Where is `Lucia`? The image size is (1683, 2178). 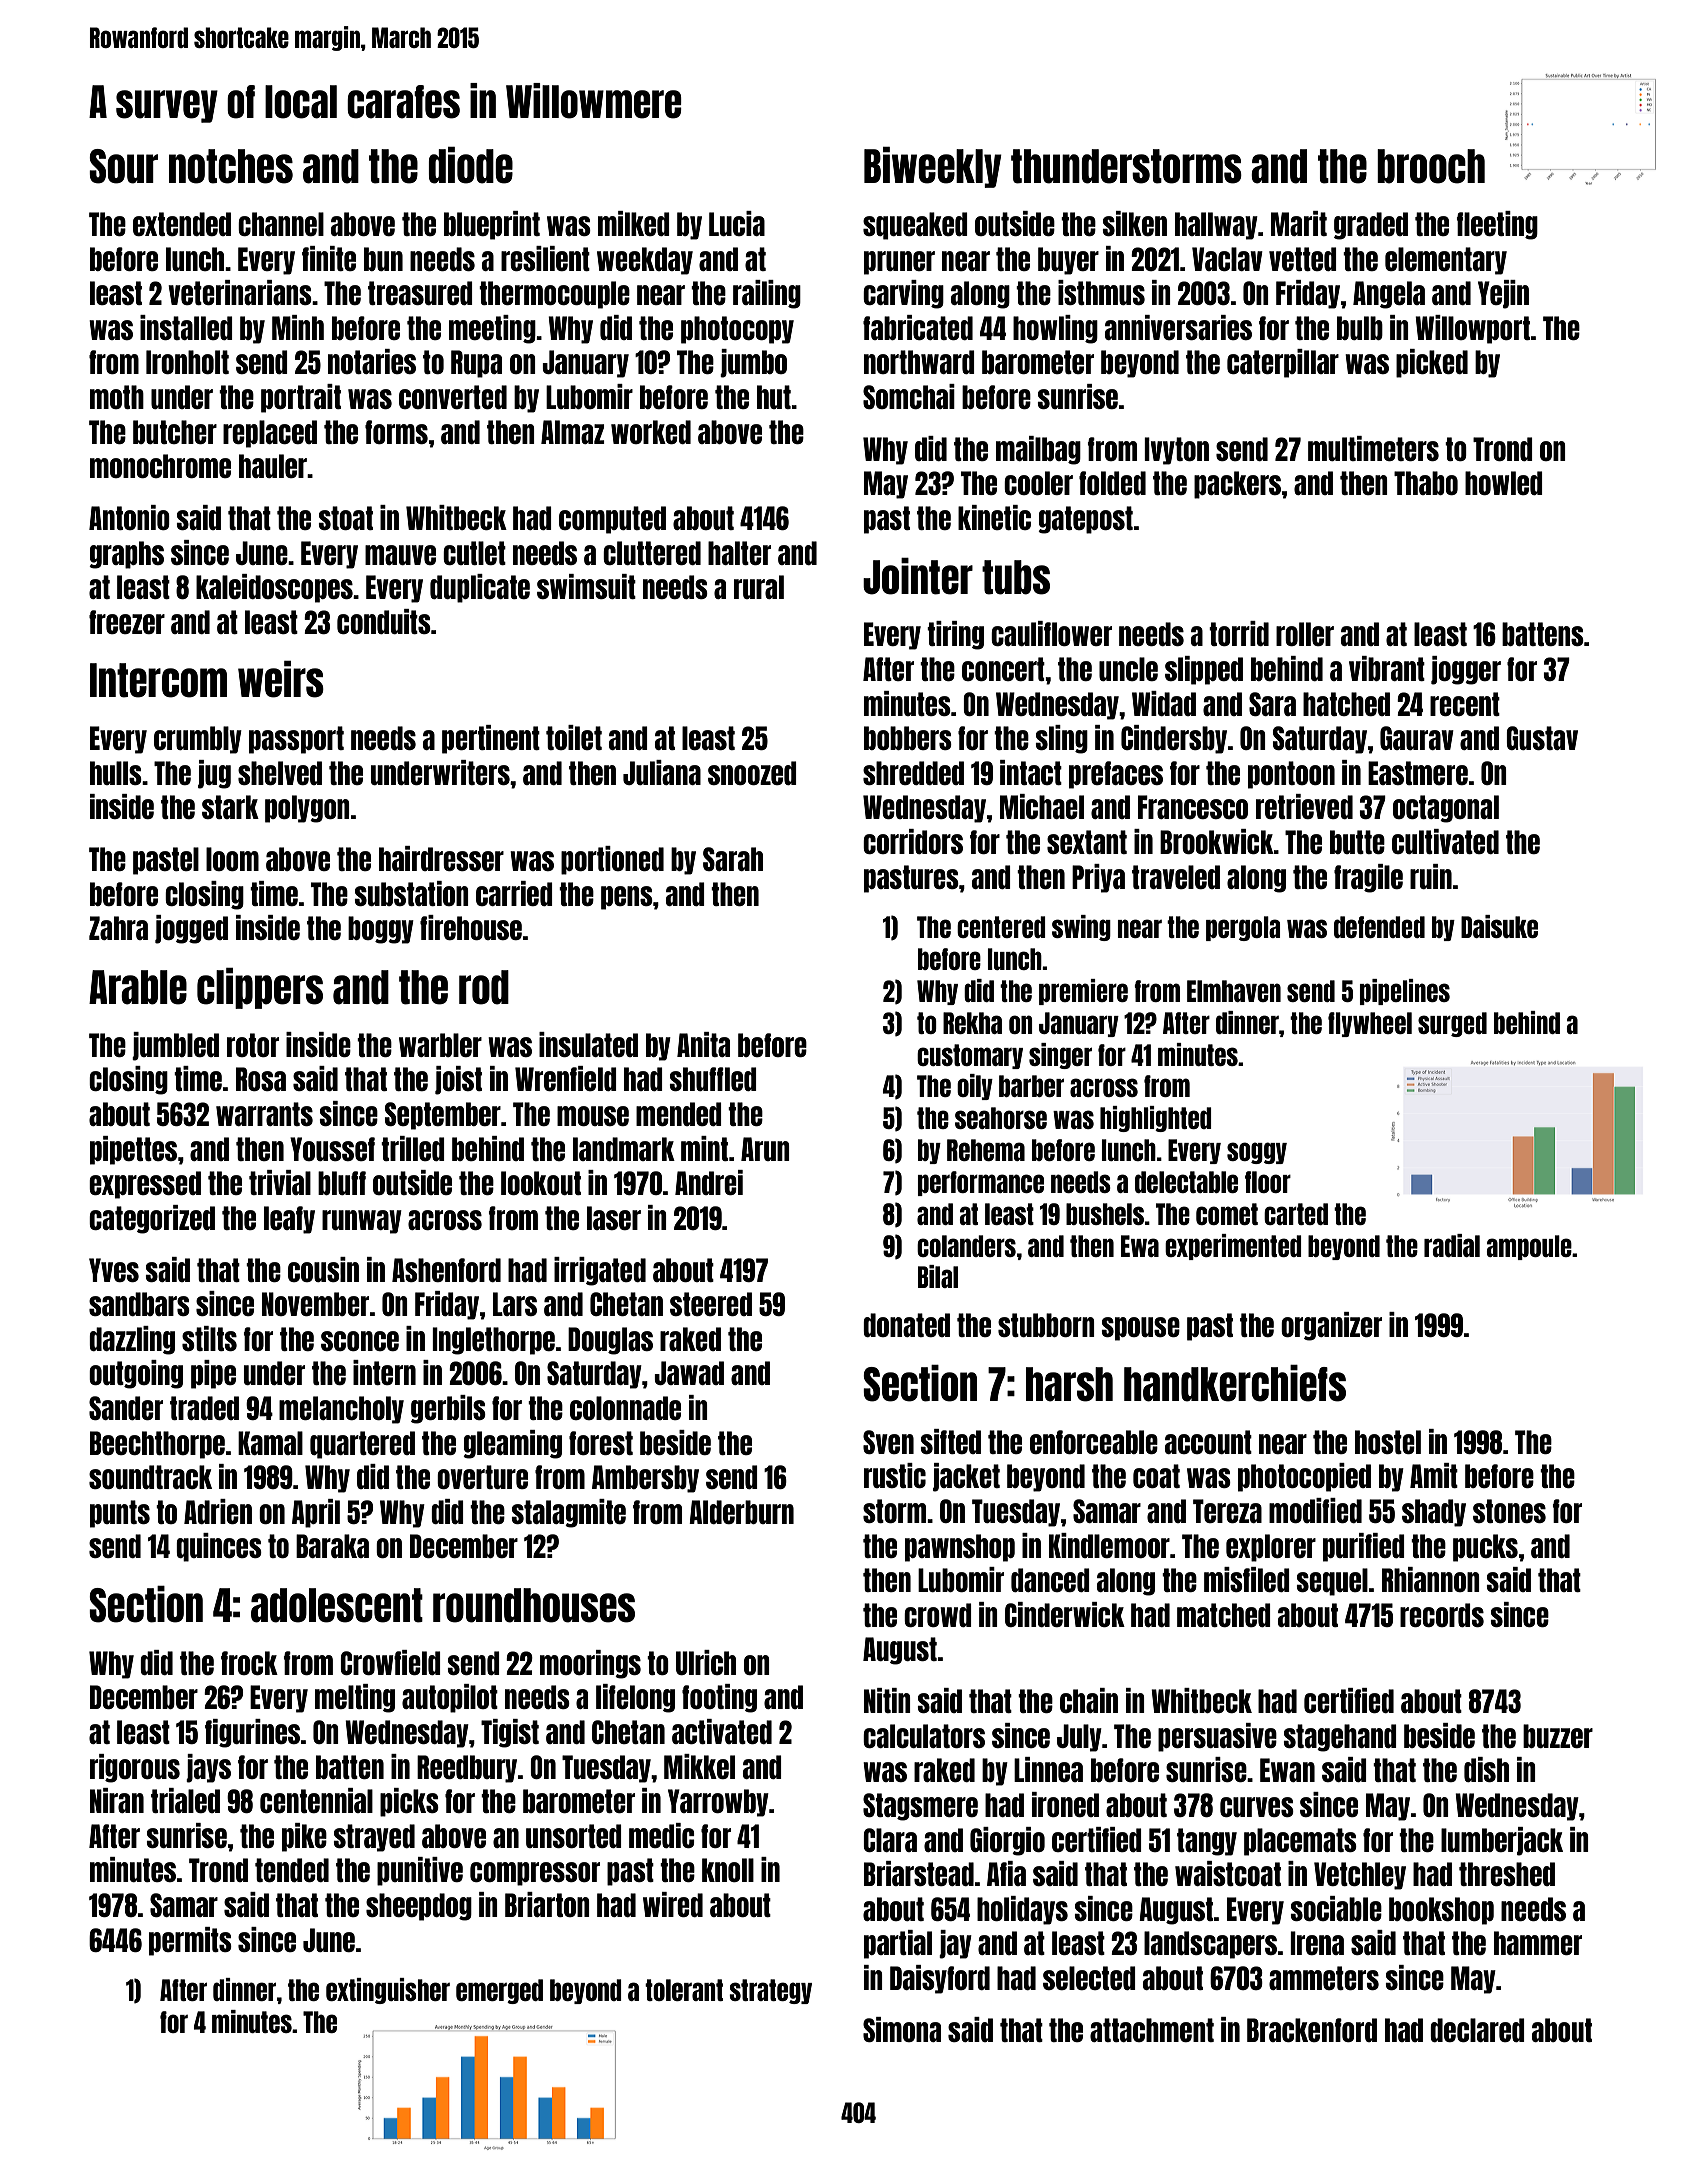 Lucia is located at coordinates (737, 223).
